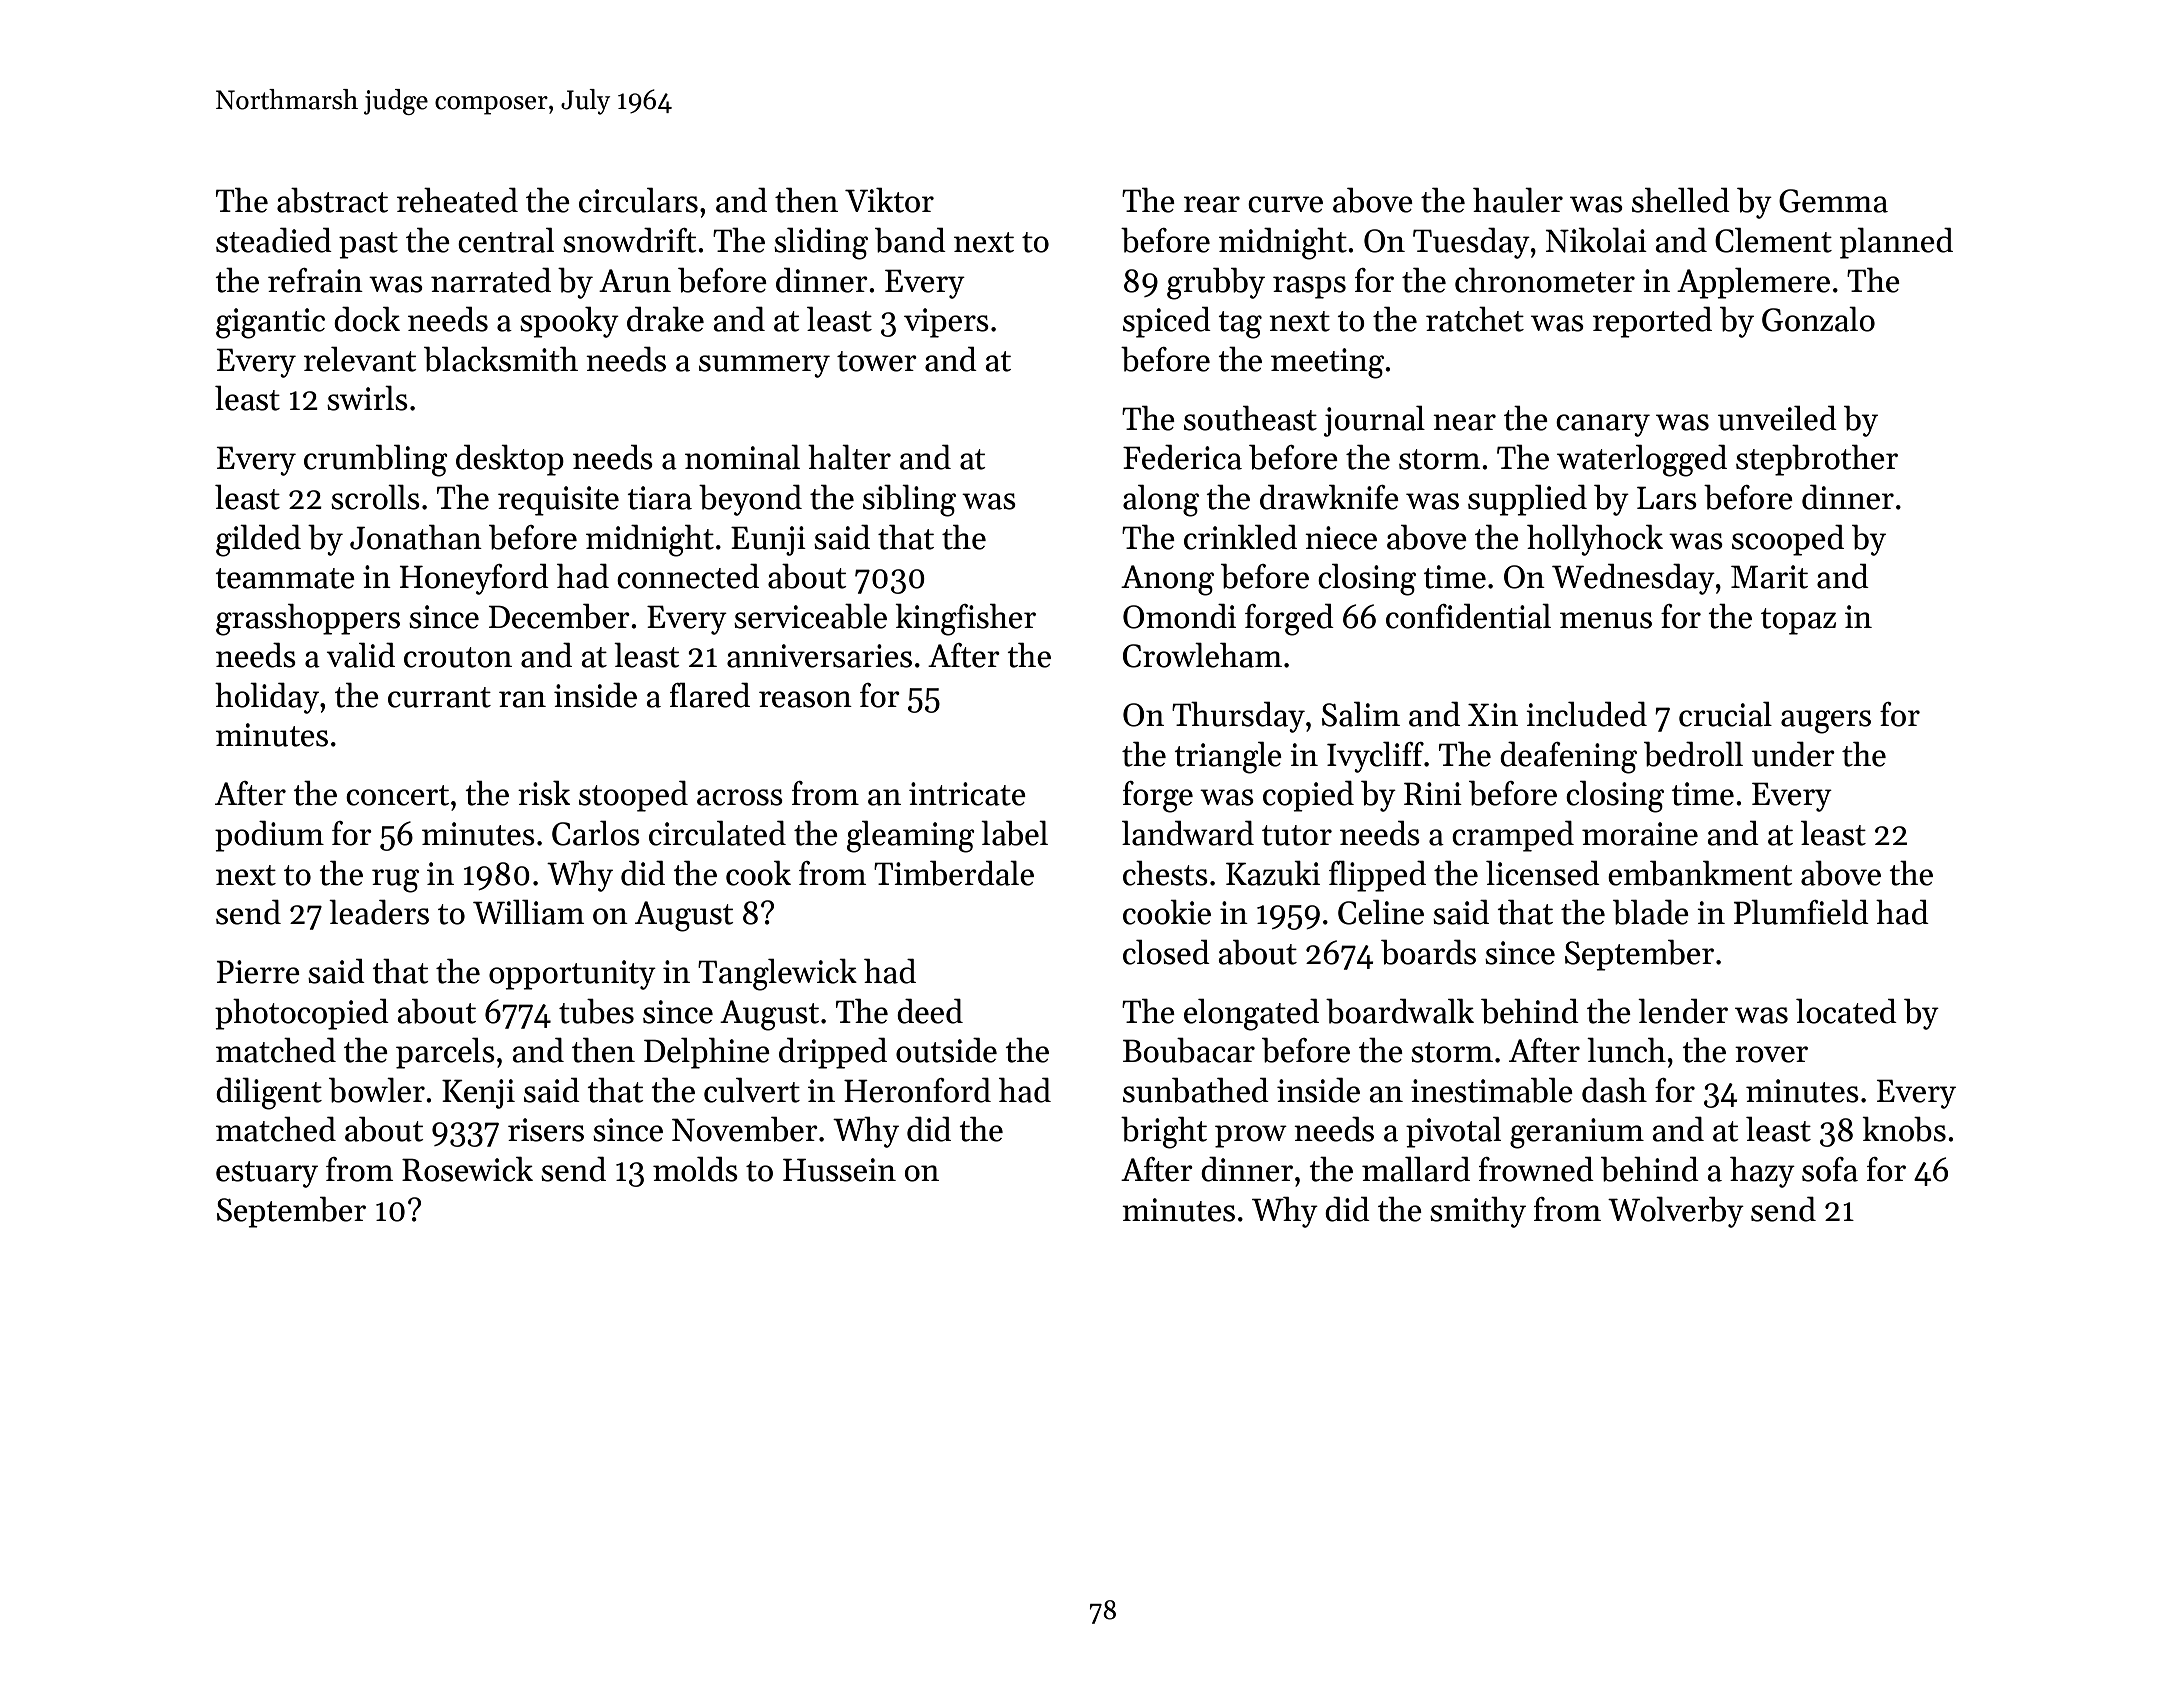 This page has width=2178, height=1683. I want to click on Plumfield, so click(1801, 912).
